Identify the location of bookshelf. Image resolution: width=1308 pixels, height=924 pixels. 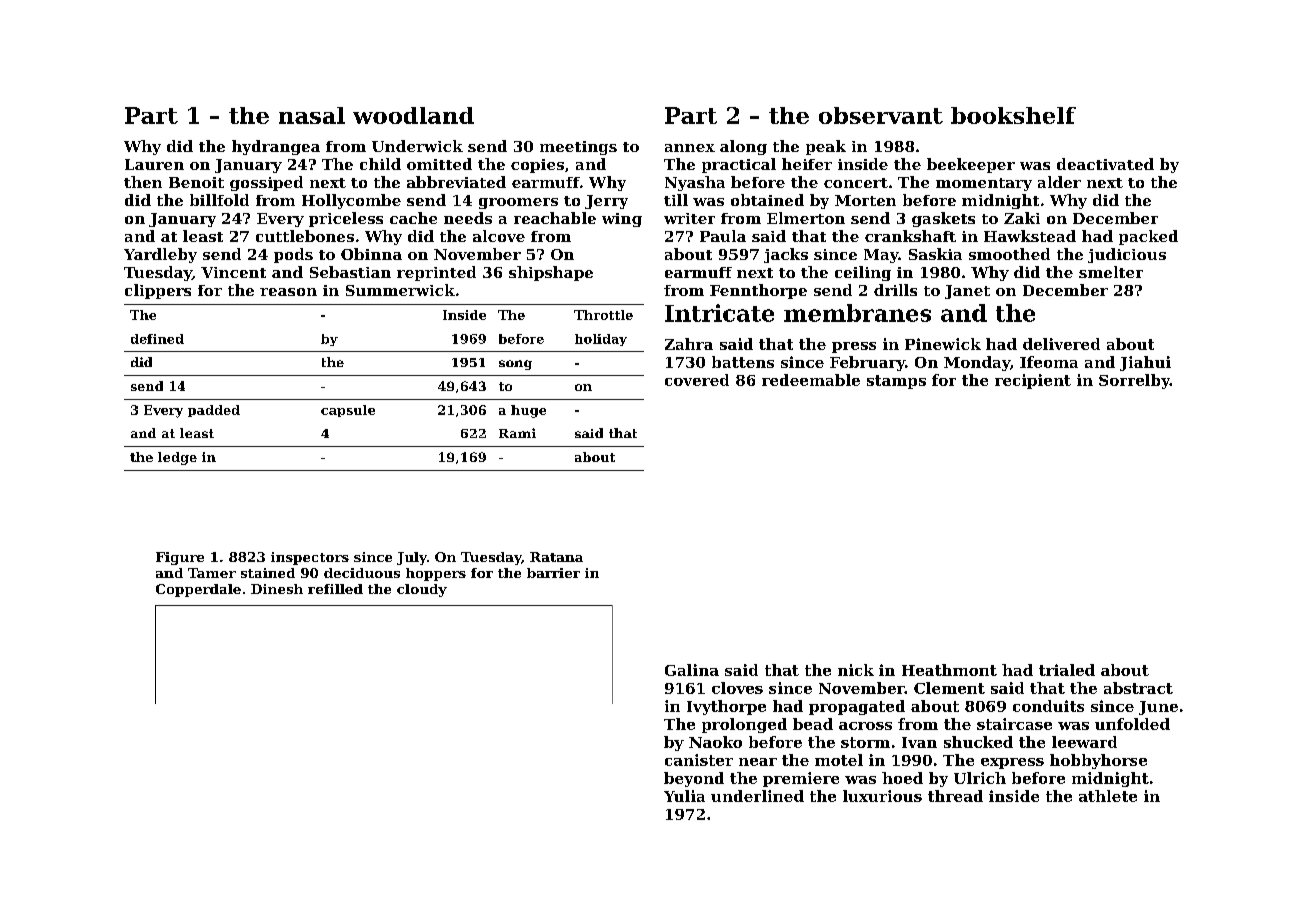
(1013, 115).
